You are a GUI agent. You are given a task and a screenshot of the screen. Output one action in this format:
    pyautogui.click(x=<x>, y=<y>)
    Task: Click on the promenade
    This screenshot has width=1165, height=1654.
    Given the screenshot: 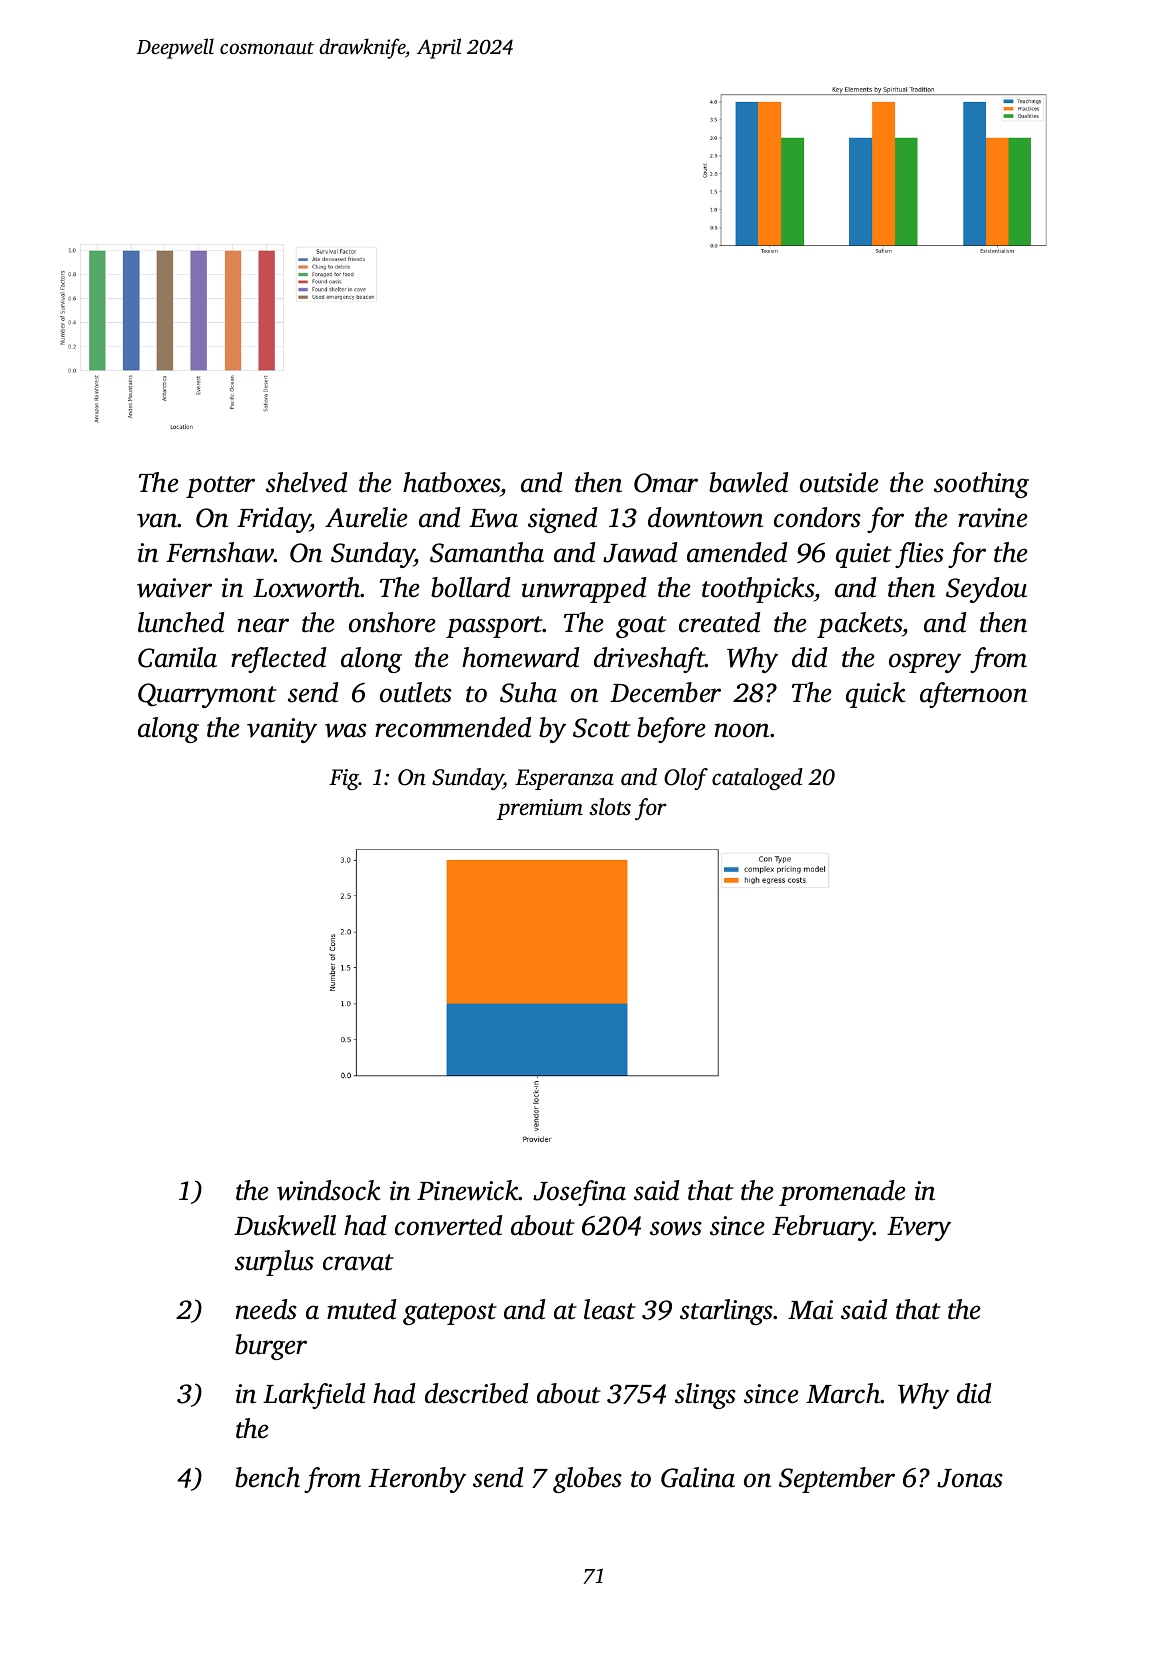 What is the action you would take?
    pyautogui.click(x=842, y=1193)
